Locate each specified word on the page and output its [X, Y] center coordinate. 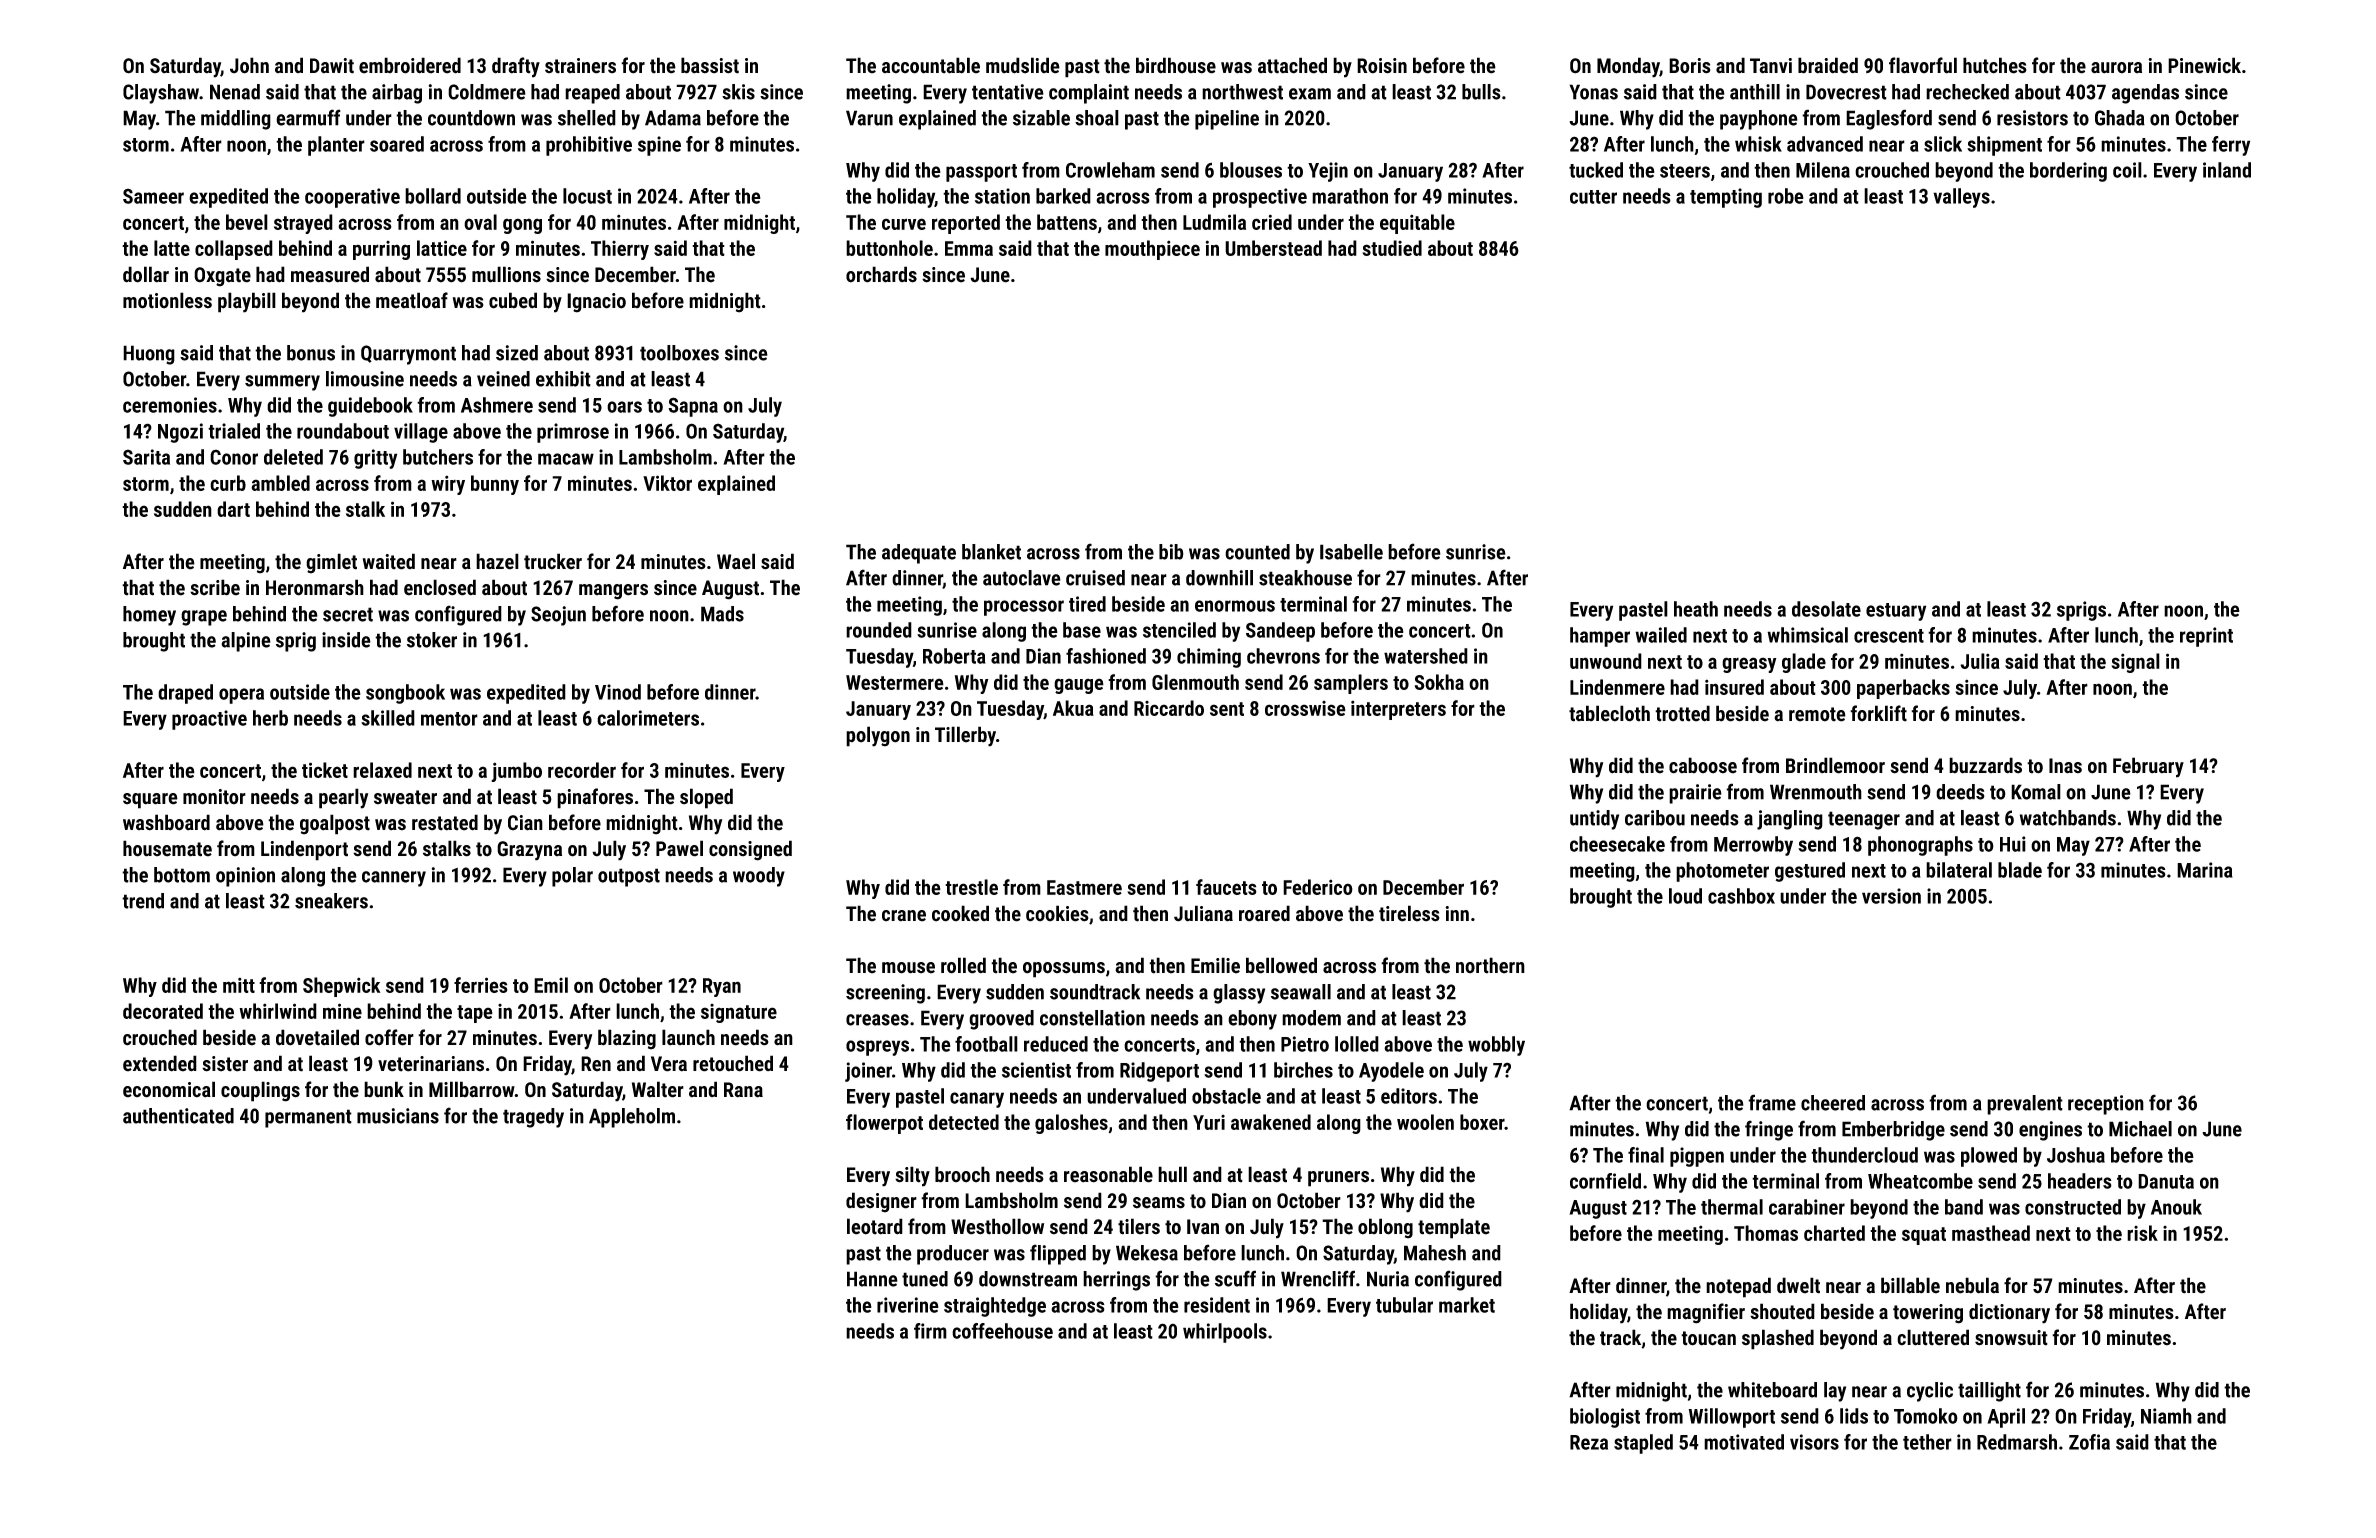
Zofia [2089, 1442]
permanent [308, 1118]
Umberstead [1273, 248]
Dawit [332, 66]
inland [2227, 170]
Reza [1589, 1442]
